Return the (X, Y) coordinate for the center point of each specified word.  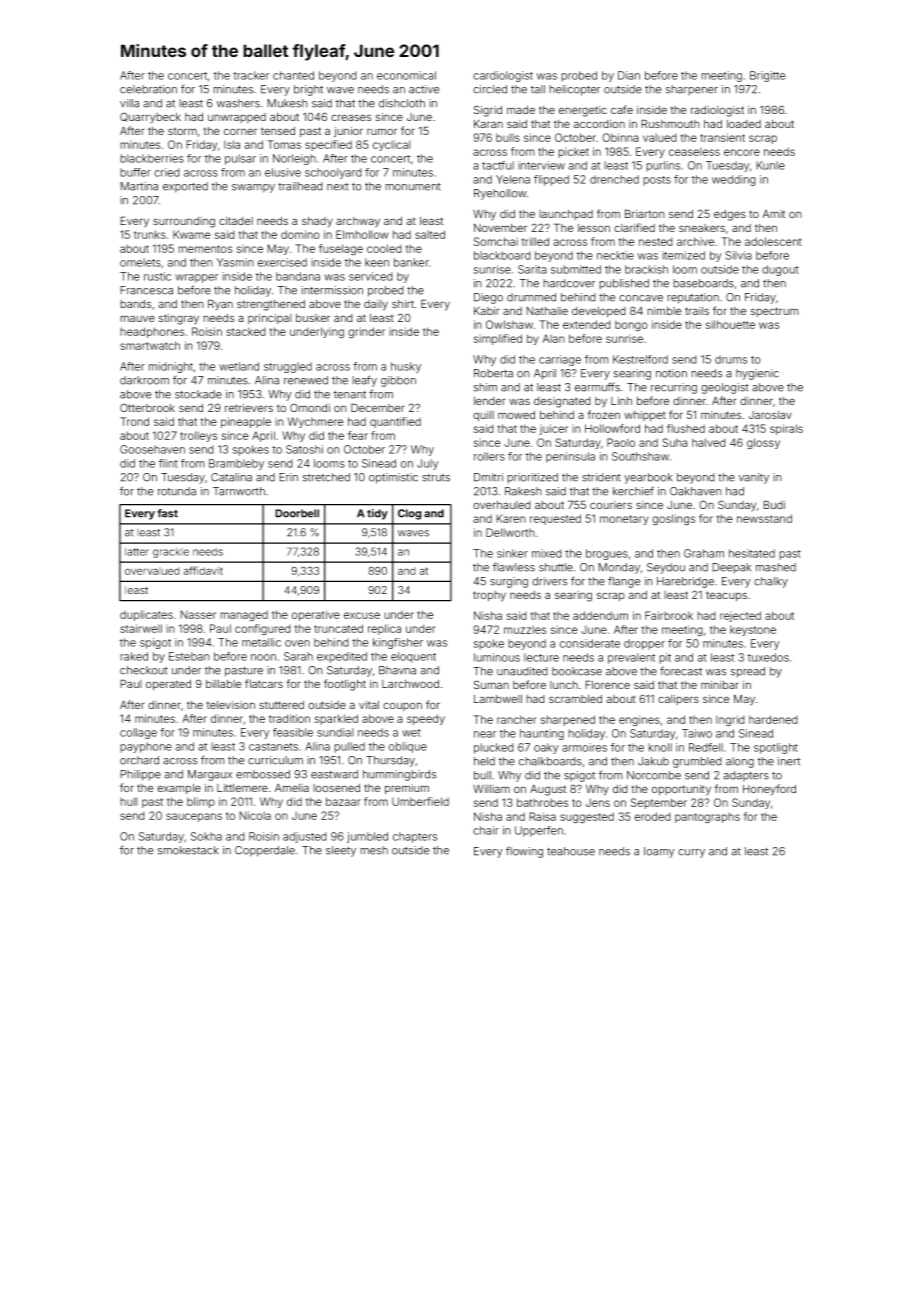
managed (244, 616)
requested (555, 519)
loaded (744, 124)
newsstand (764, 518)
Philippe (140, 775)
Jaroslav (770, 415)
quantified (395, 422)
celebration (148, 89)
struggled (288, 367)
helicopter (574, 90)
